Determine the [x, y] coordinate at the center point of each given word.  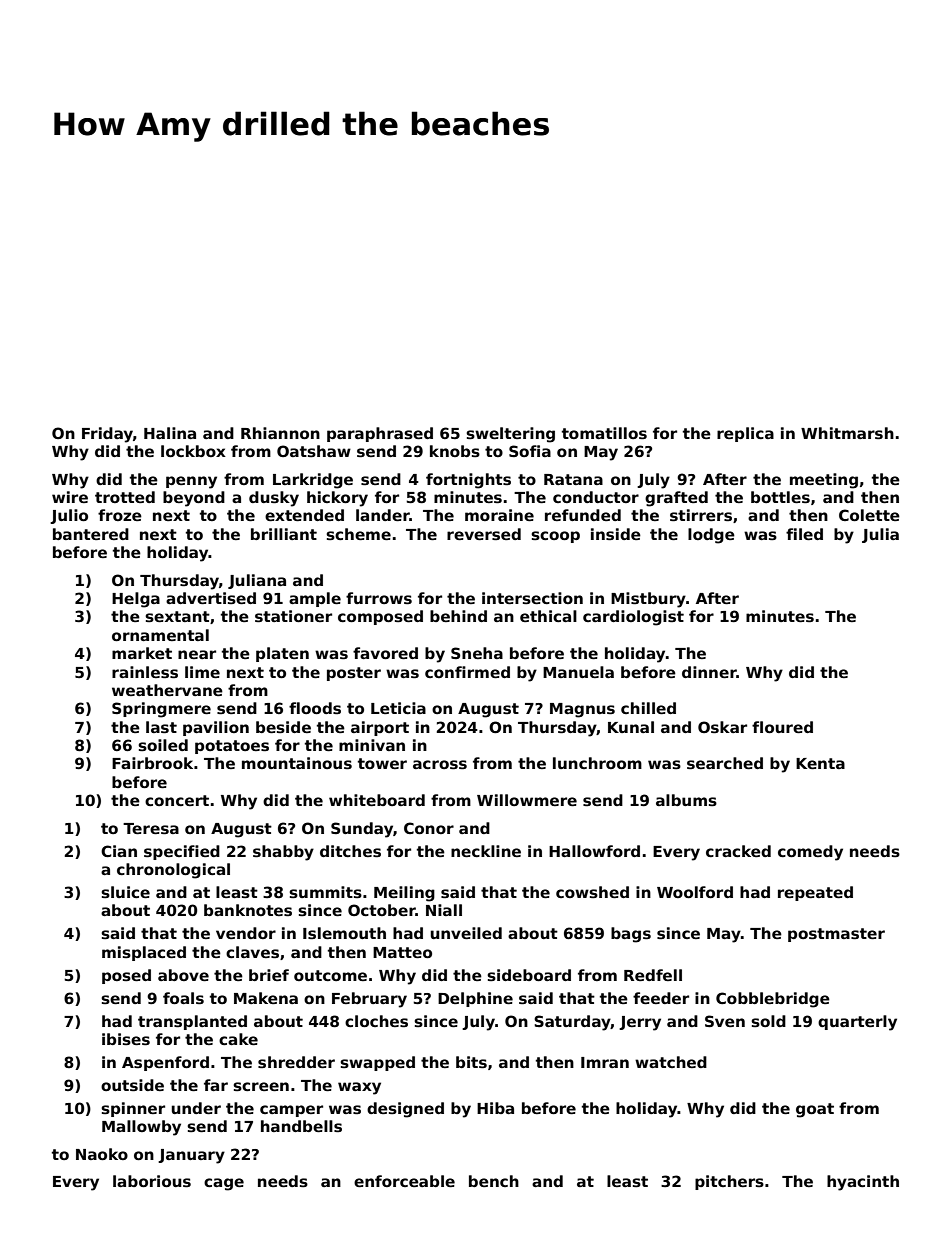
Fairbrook [152, 763]
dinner [709, 672]
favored [385, 653]
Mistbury [648, 600]
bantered [91, 534]
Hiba [495, 1108]
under [196, 1108]
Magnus [582, 710]
